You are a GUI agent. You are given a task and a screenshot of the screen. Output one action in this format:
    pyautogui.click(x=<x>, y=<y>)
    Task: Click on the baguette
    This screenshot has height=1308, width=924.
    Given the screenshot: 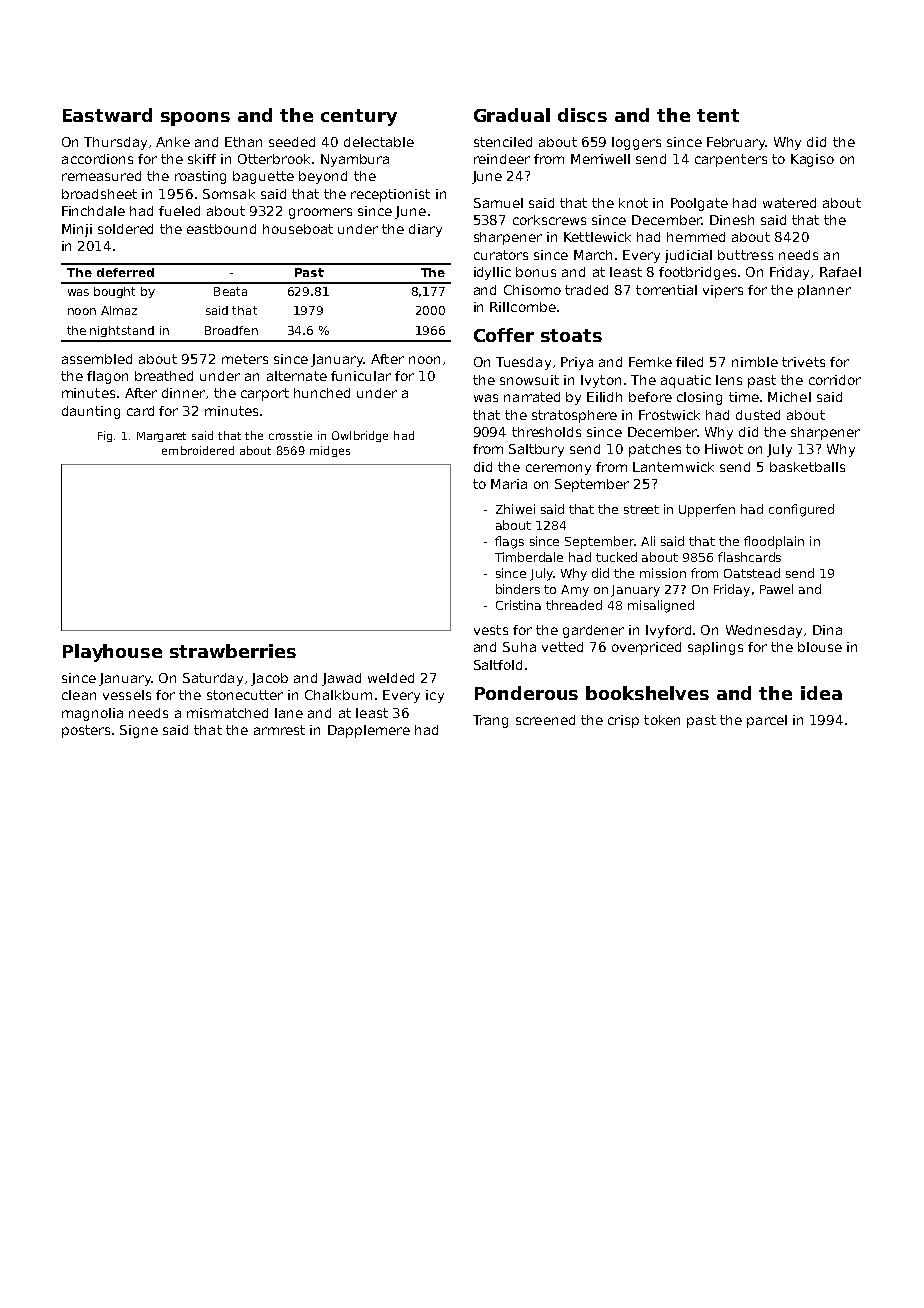 What is the action you would take?
    pyautogui.click(x=263, y=177)
